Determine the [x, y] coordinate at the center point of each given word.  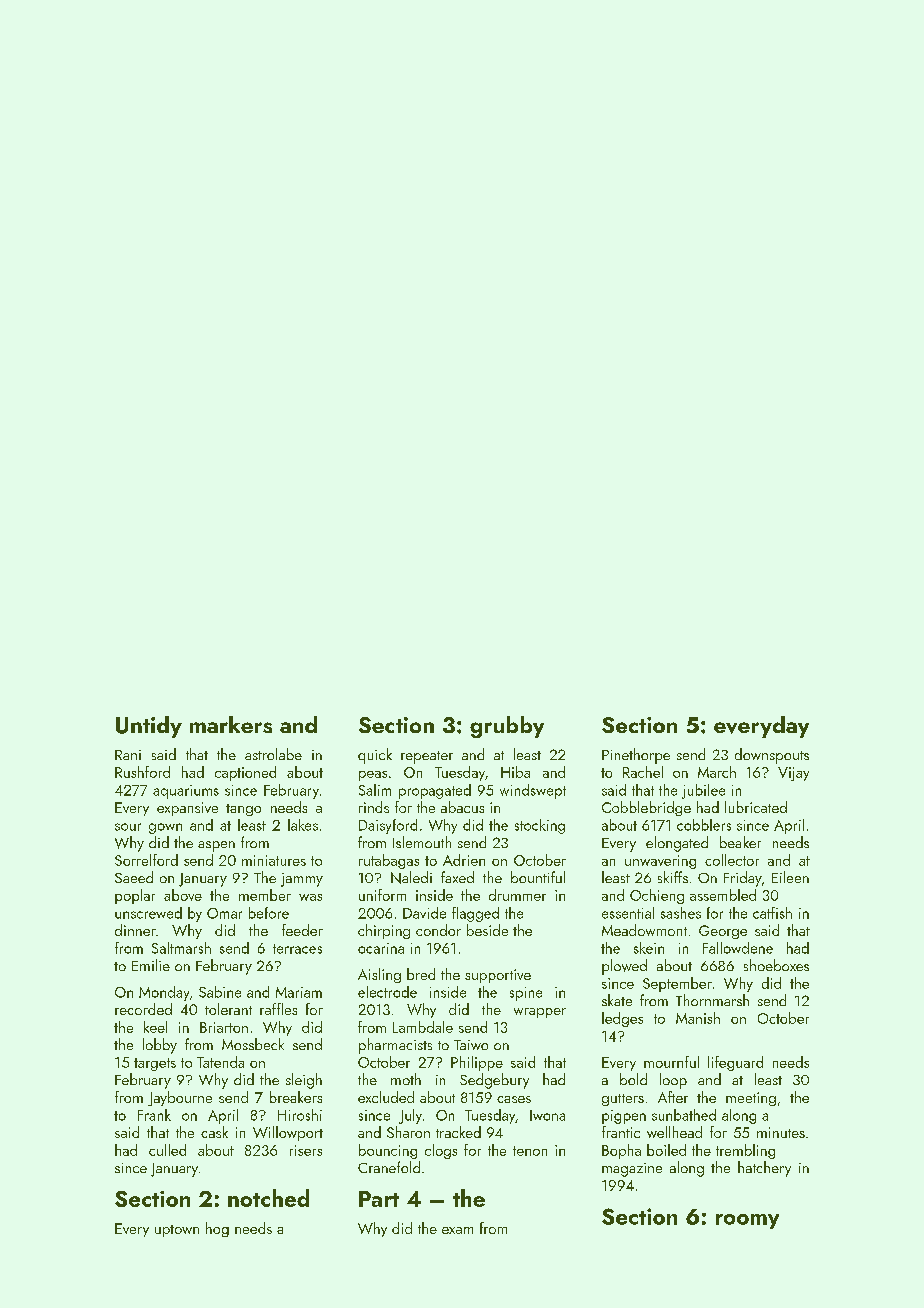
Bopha [621, 1151]
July [410, 1116]
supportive [498, 976]
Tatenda [220, 1062]
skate [617, 1000]
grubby [507, 727]
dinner [135, 930]
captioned [245, 773]
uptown [177, 1231]
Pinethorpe [636, 756]
